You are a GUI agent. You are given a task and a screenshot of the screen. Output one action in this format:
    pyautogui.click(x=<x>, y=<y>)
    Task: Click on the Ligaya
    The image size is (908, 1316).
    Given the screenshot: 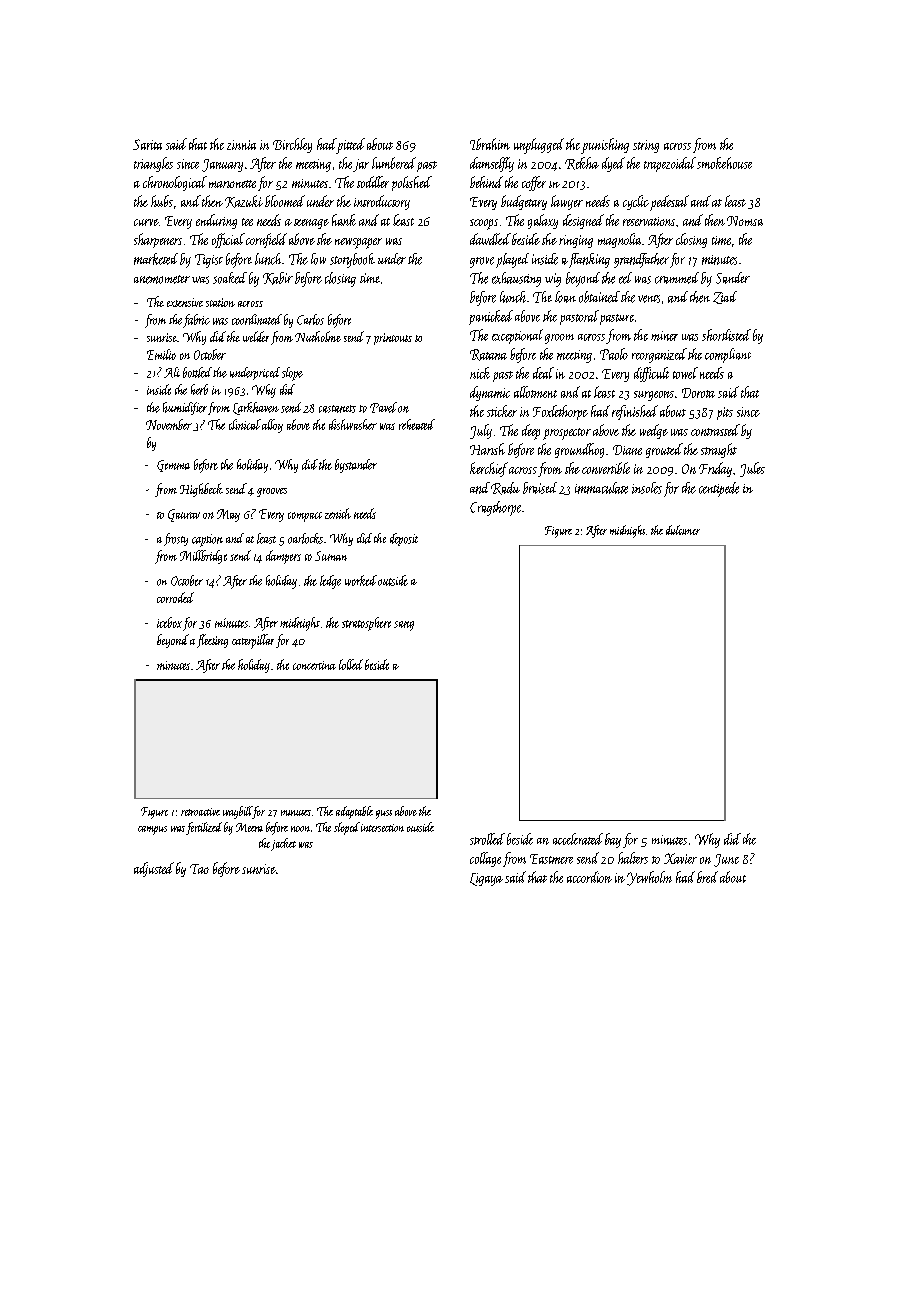 What is the action you would take?
    pyautogui.click(x=486, y=879)
